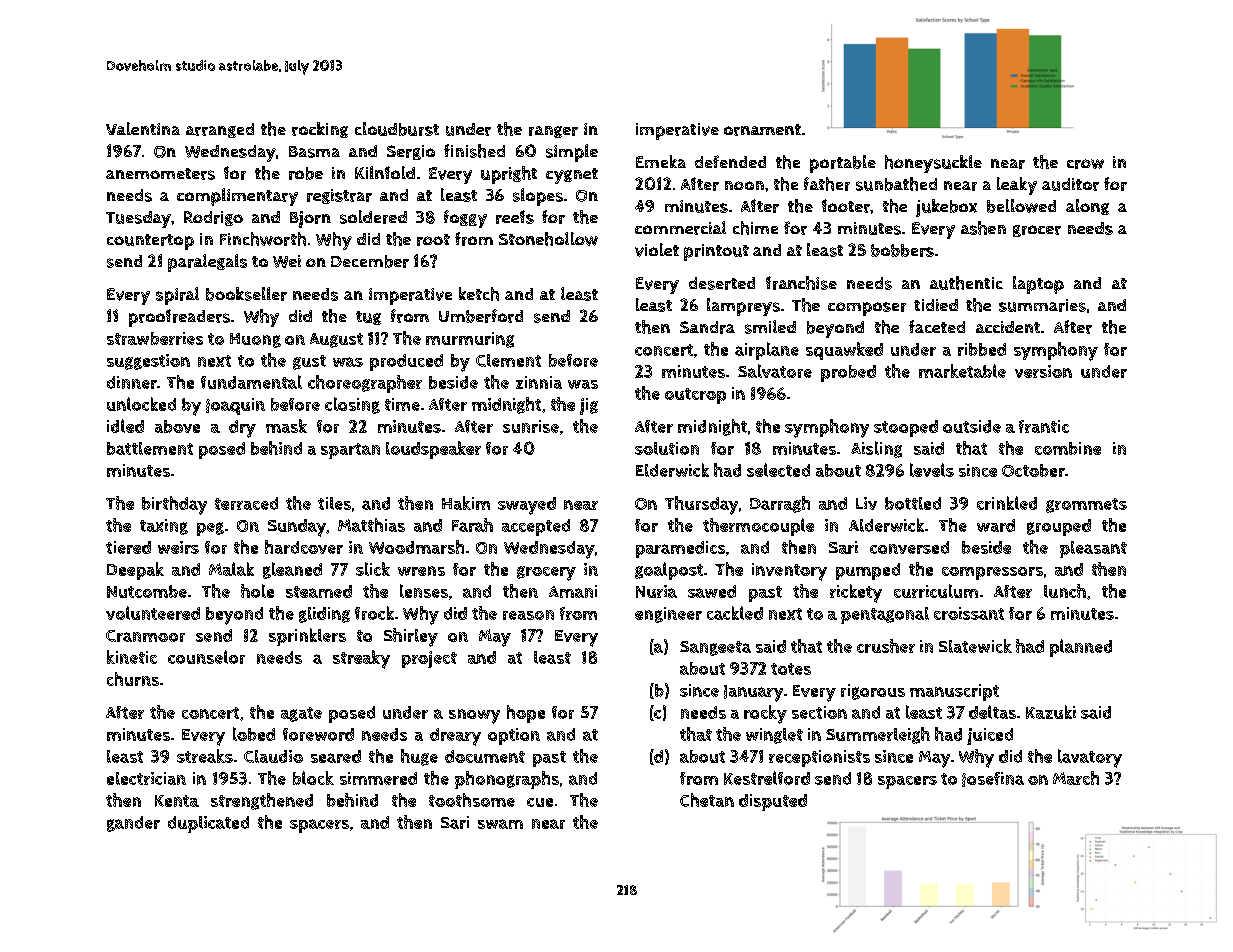 This image has height=952, width=1233. What do you see at coordinates (1038, 285) in the image?
I see `laptop` at bounding box center [1038, 285].
